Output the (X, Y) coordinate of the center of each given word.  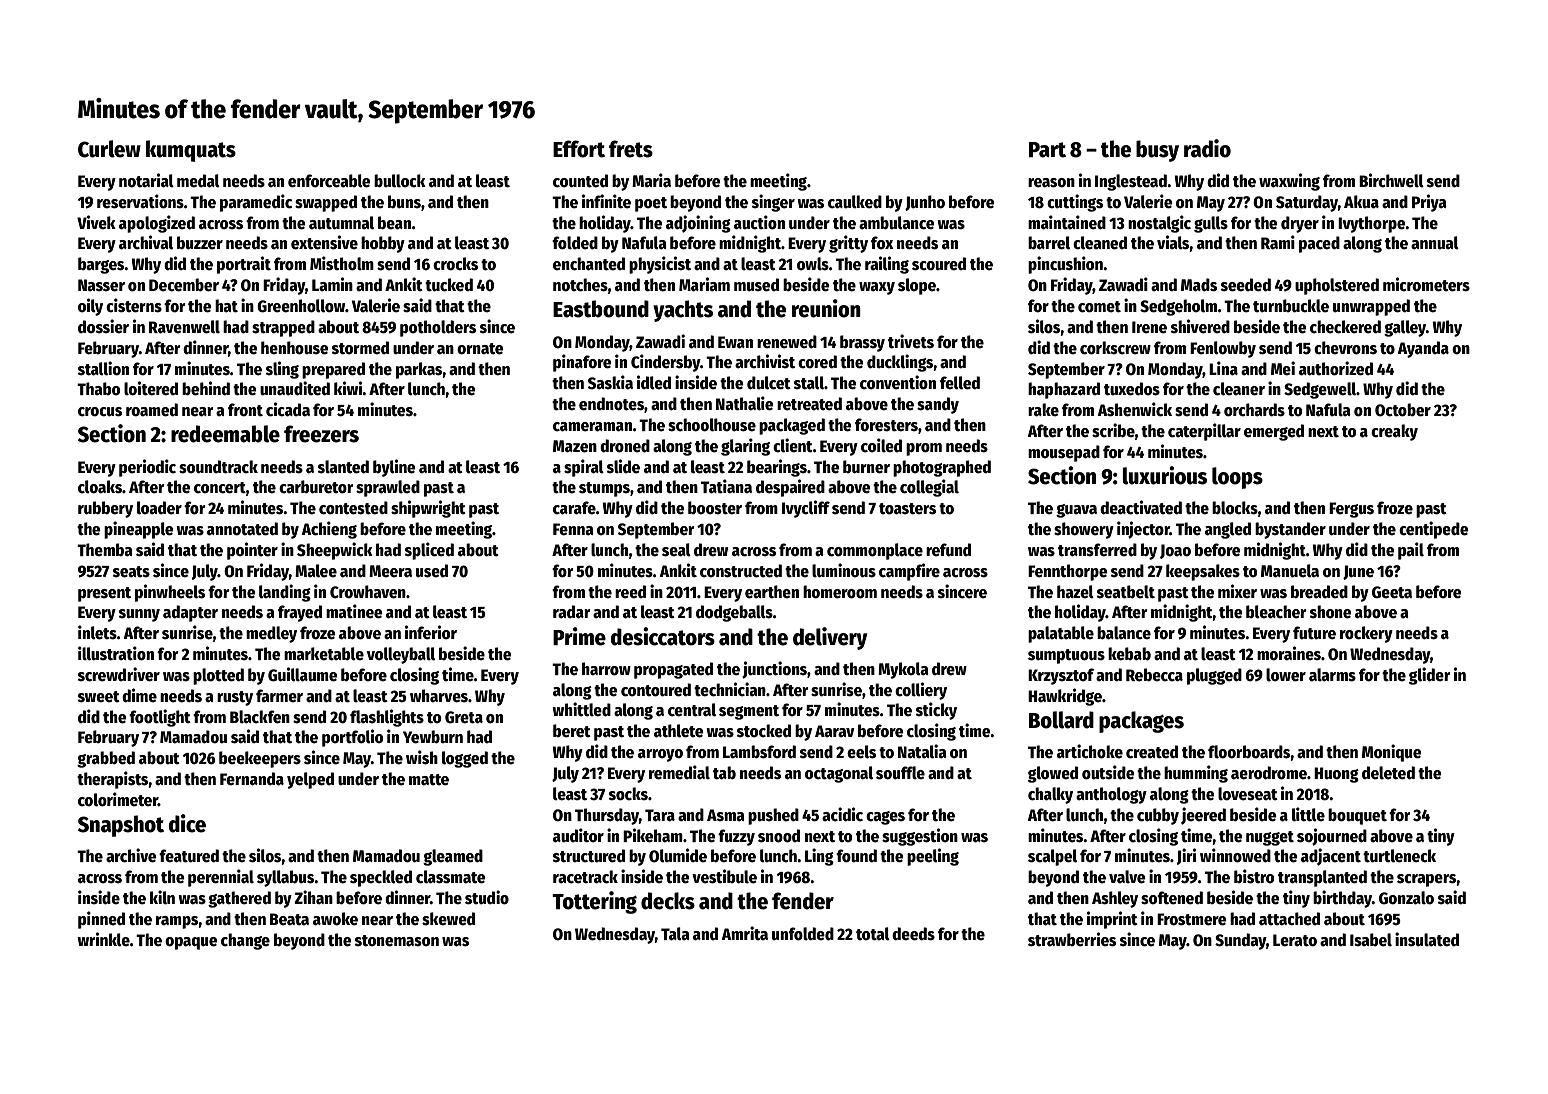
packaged (792, 426)
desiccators (663, 636)
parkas (419, 370)
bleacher (1276, 612)
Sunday (1241, 941)
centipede (1434, 530)
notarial (146, 180)
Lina (1223, 368)
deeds (913, 934)
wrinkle (103, 939)
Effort (579, 149)
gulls (1211, 224)
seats (131, 572)
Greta (464, 717)
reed (630, 592)
